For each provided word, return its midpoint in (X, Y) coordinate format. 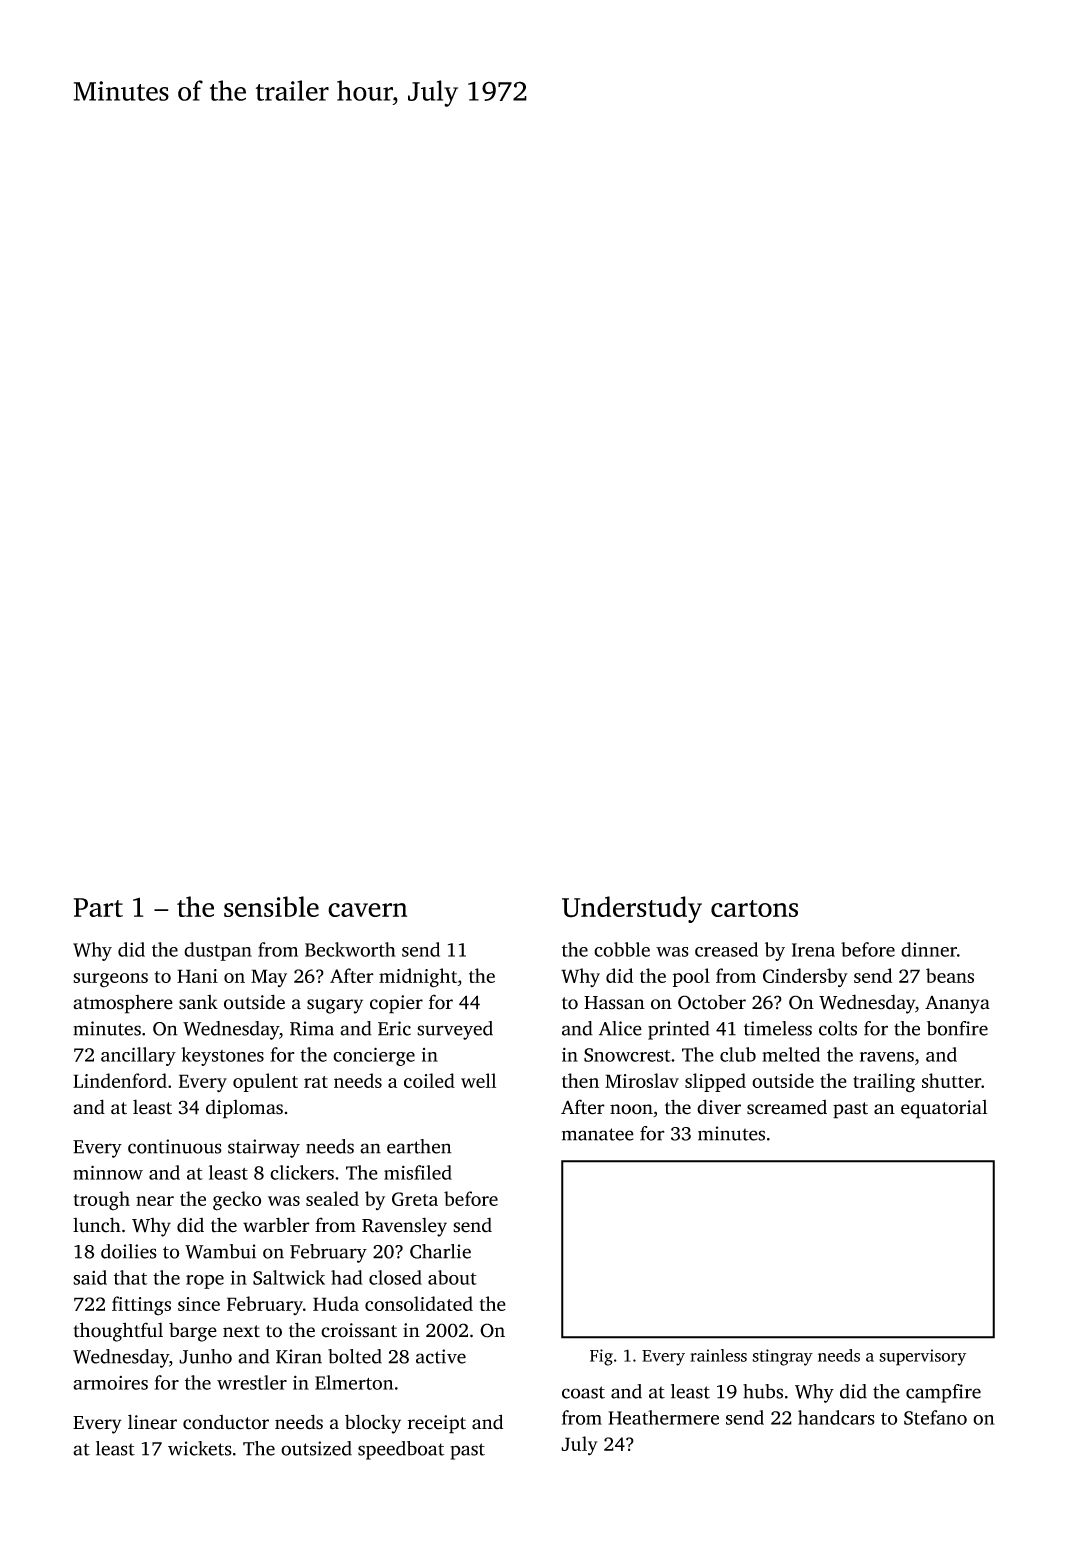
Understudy (632, 909)
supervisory (922, 1357)
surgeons (110, 980)
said (90, 1277)
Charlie (440, 1251)
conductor (226, 1422)
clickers (302, 1172)
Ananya (957, 1005)
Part (98, 907)
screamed (787, 1107)
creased (726, 949)
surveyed (455, 1030)
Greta (415, 1199)
